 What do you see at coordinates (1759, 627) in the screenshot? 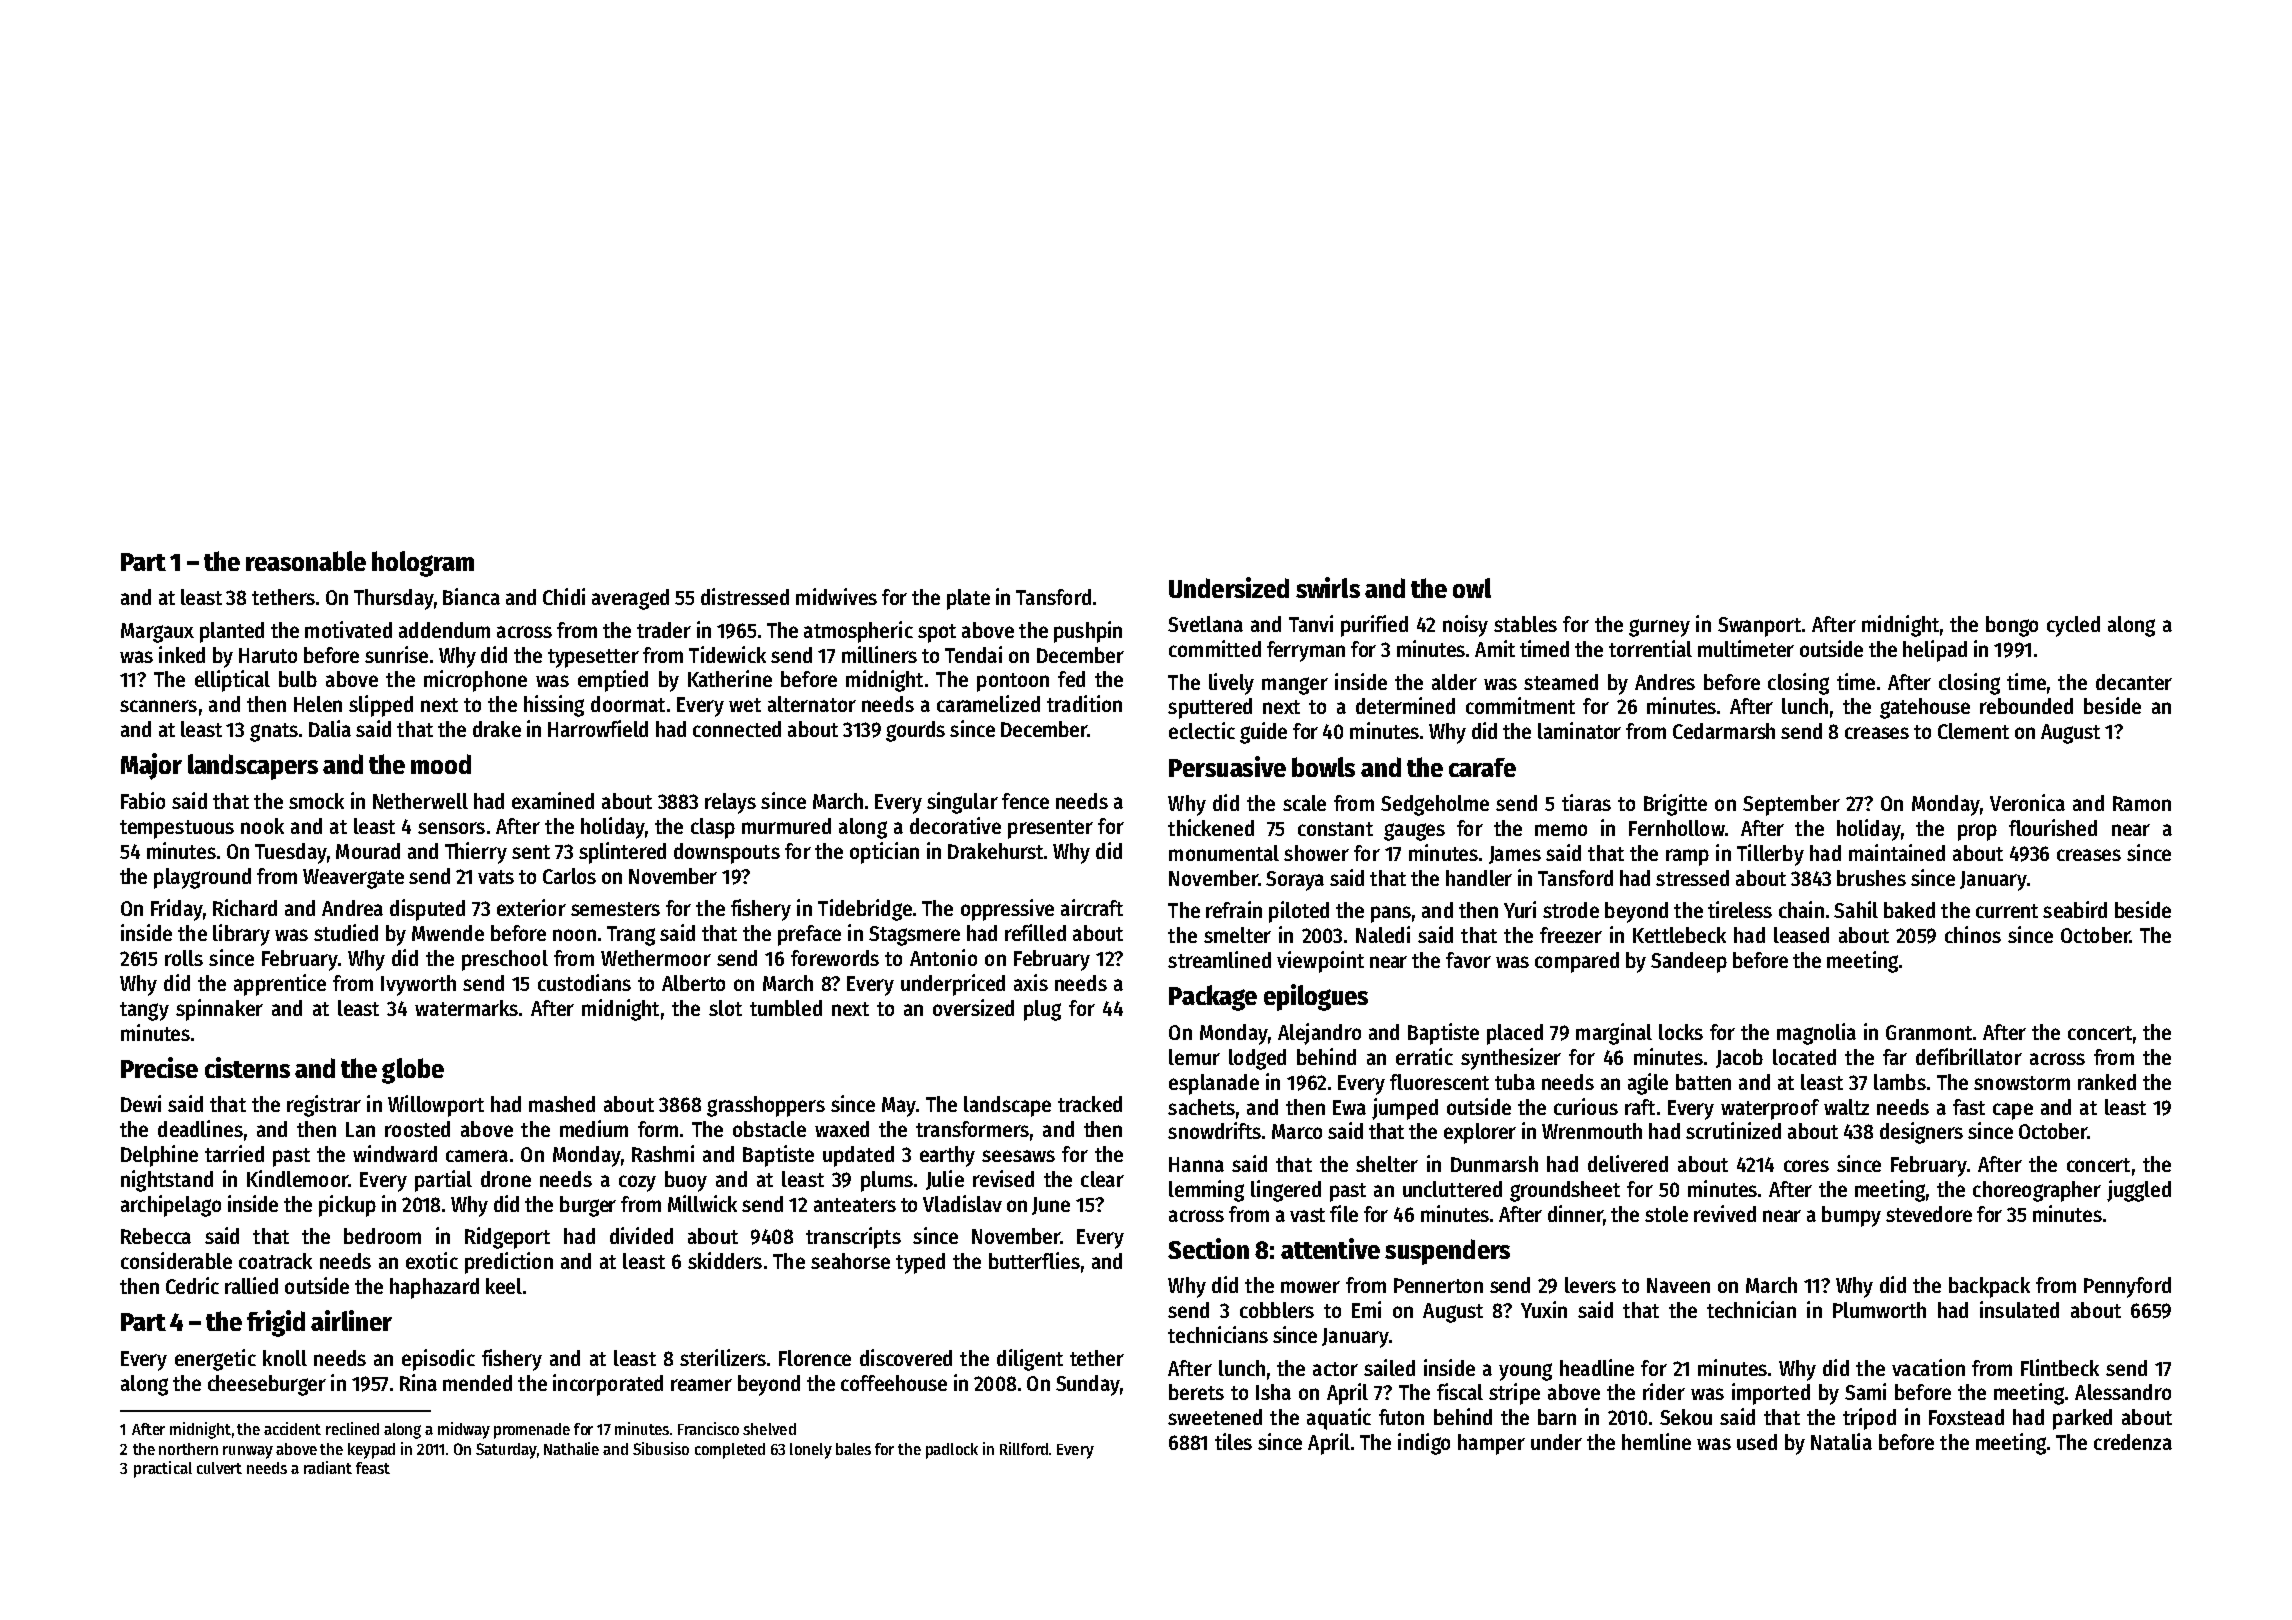
I see `Swanport` at bounding box center [1759, 627].
